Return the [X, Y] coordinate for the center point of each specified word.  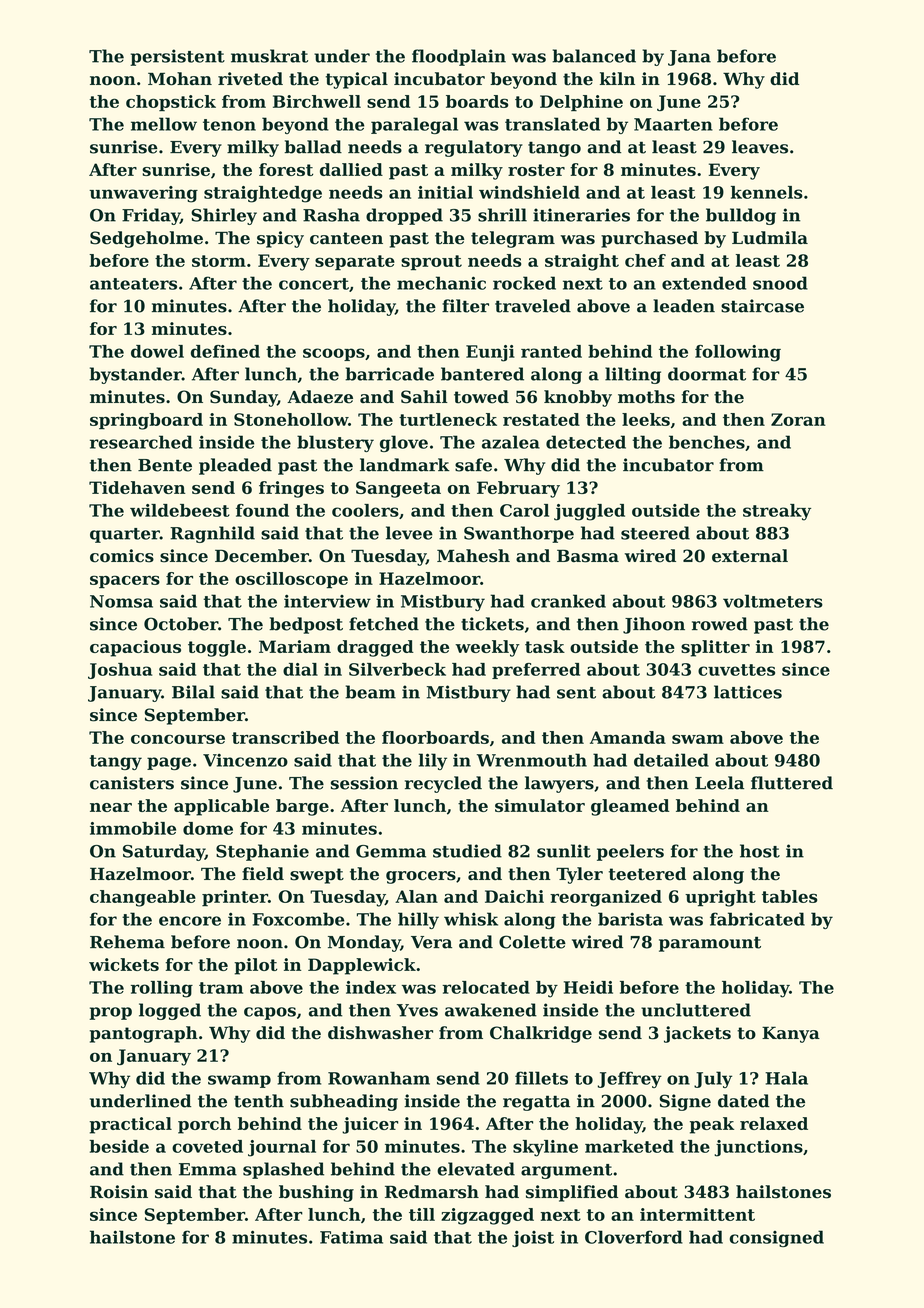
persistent [177, 57]
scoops [334, 354]
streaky [777, 512]
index [371, 987]
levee [409, 533]
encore [190, 921]
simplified [572, 1193]
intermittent [697, 1214]
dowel [157, 351]
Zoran [798, 419]
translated [552, 124]
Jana [689, 58]
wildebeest [180, 510]
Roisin [119, 1192]
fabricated [757, 919]
